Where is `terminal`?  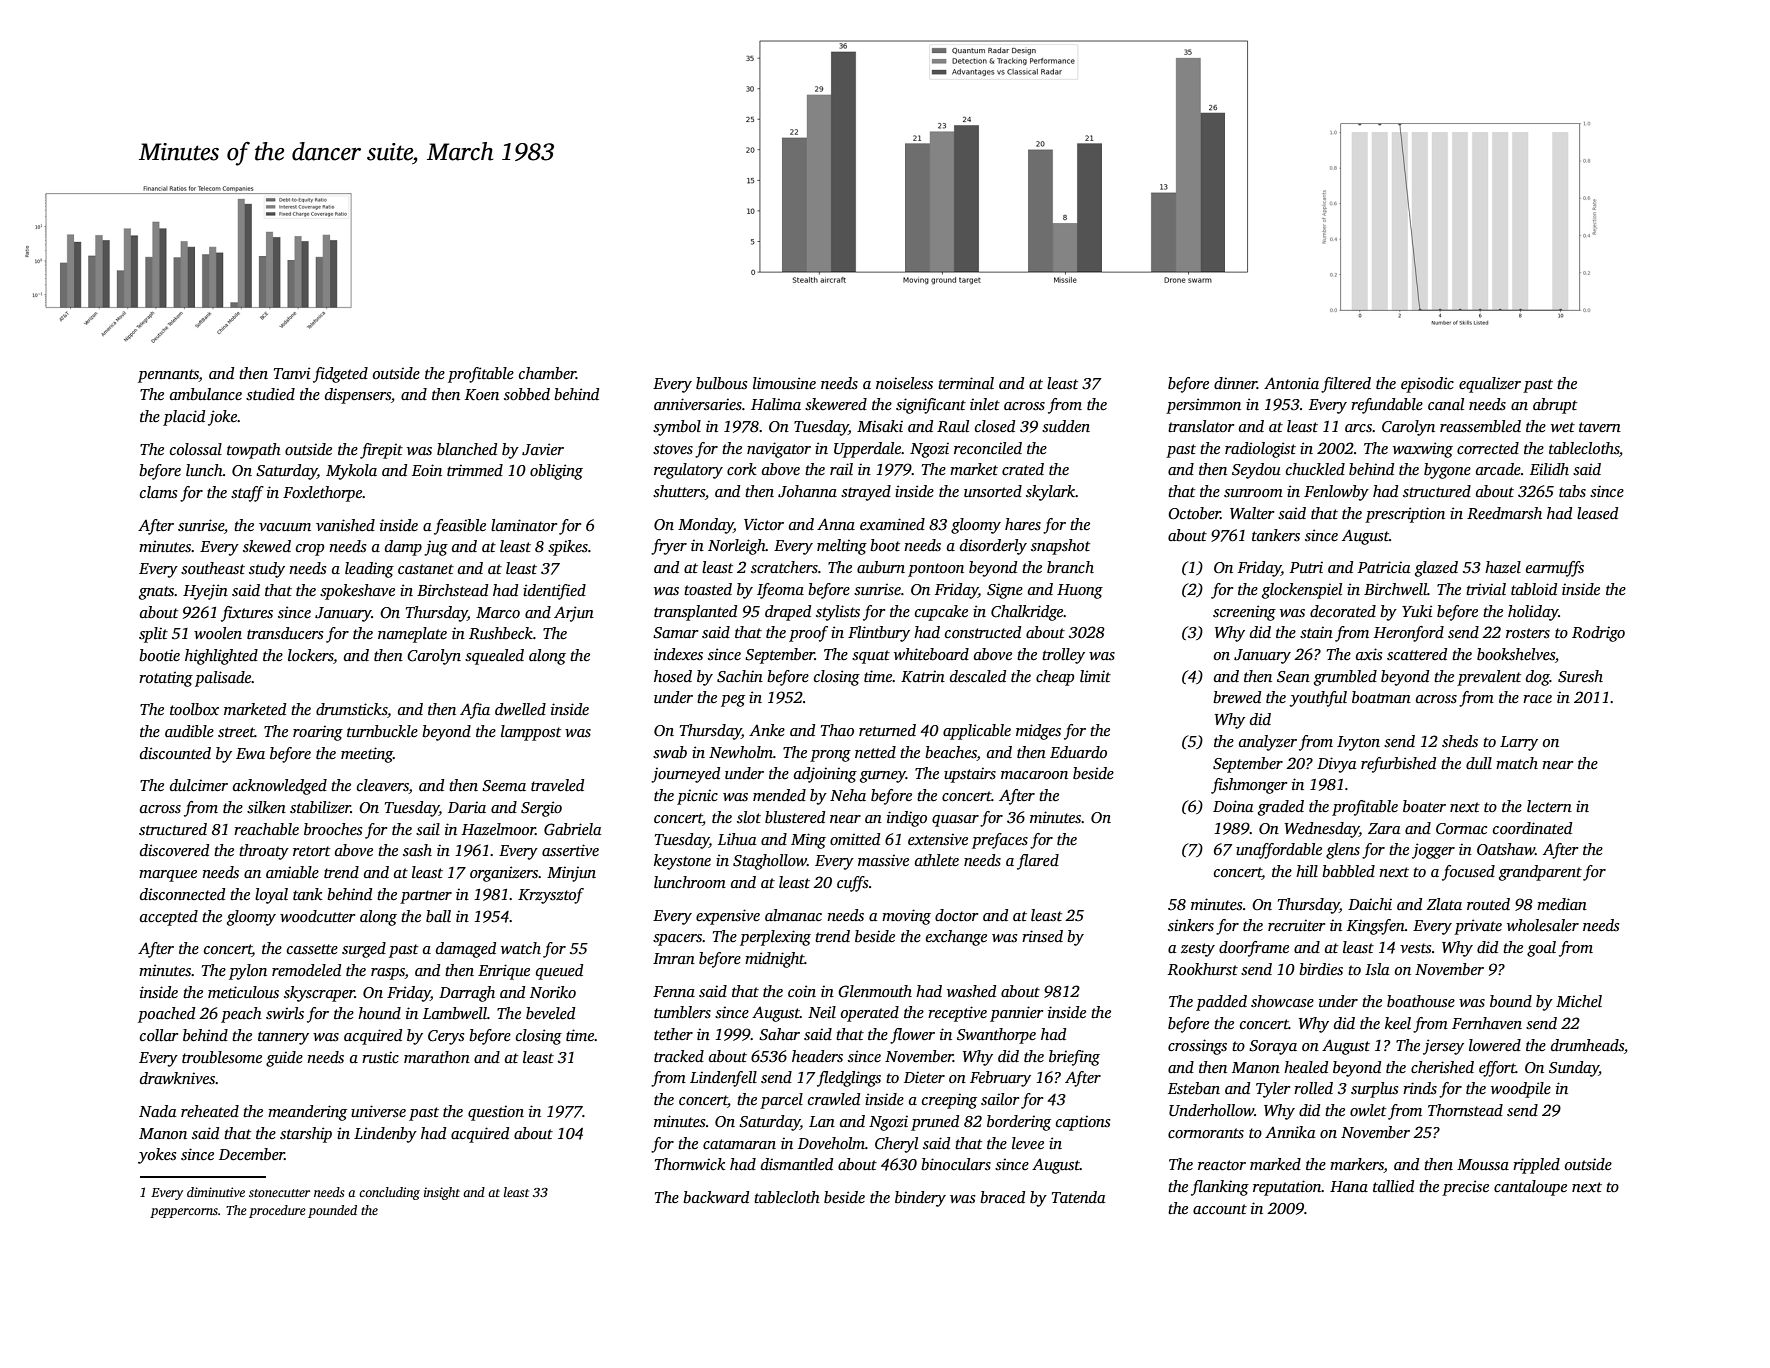 terminal is located at coordinates (966, 383).
